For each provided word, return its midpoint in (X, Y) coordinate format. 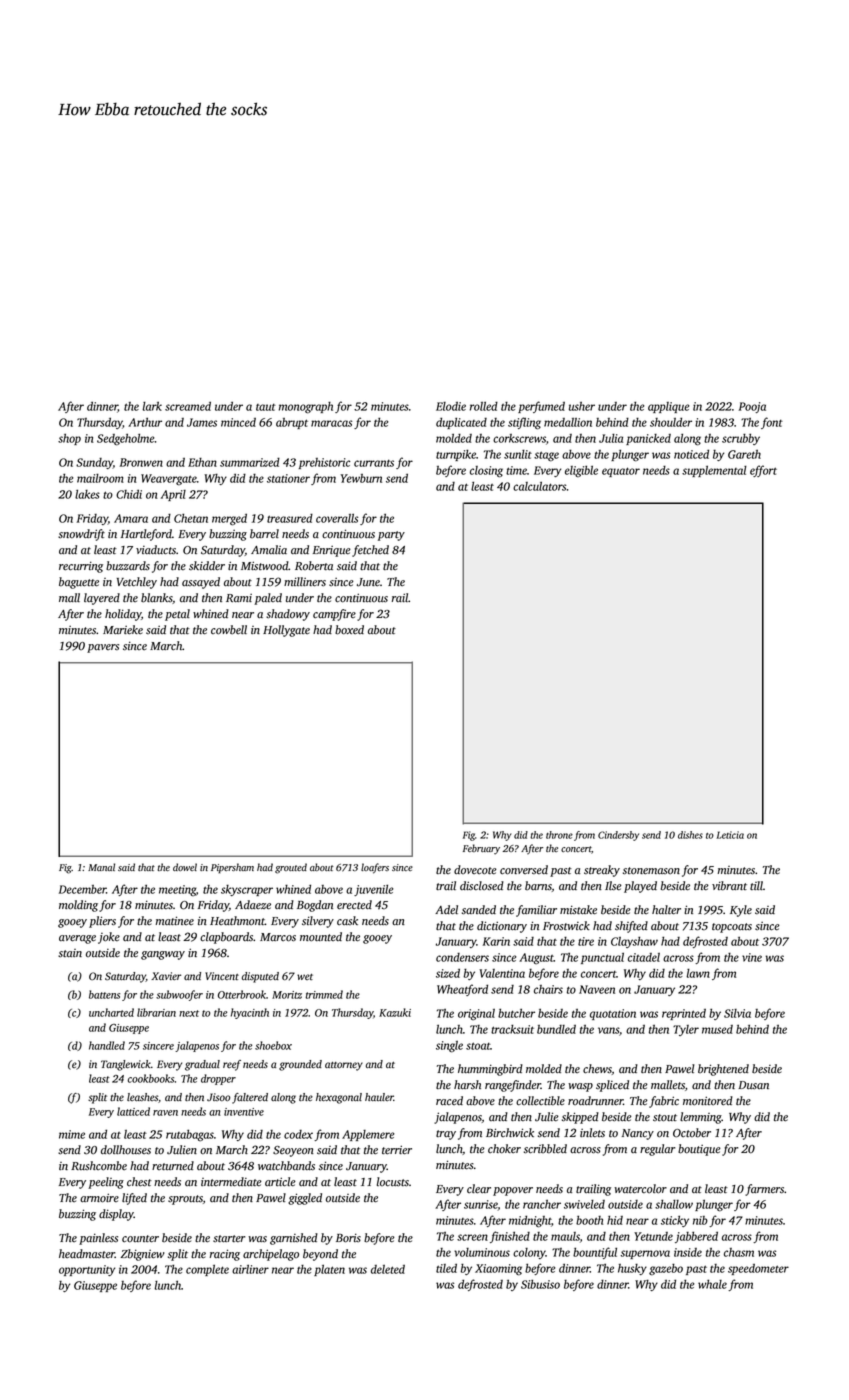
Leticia (730, 835)
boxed (349, 630)
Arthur (145, 422)
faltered (250, 1098)
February (481, 849)
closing (486, 472)
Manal (101, 867)
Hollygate (286, 631)
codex (298, 1134)
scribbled (545, 1149)
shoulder (671, 422)
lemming (701, 1118)
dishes (690, 835)
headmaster (87, 1254)
